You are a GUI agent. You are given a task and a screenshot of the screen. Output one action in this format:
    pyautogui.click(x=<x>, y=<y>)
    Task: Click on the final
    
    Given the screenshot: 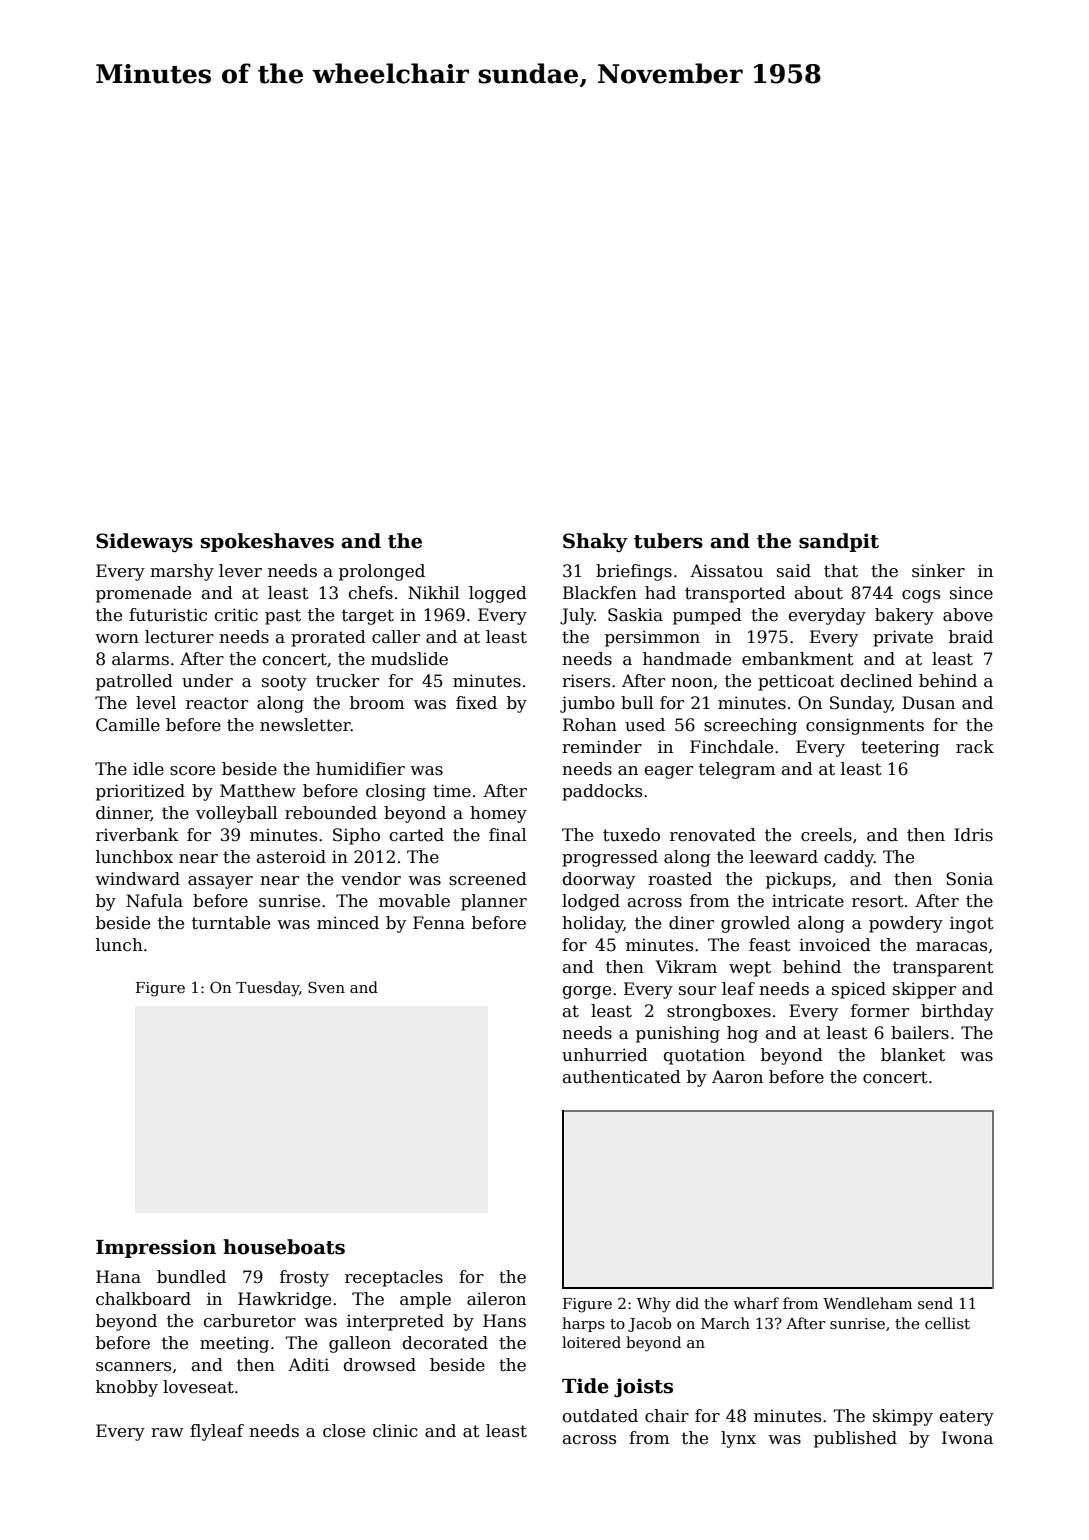 What is the action you would take?
    pyautogui.click(x=508, y=835)
